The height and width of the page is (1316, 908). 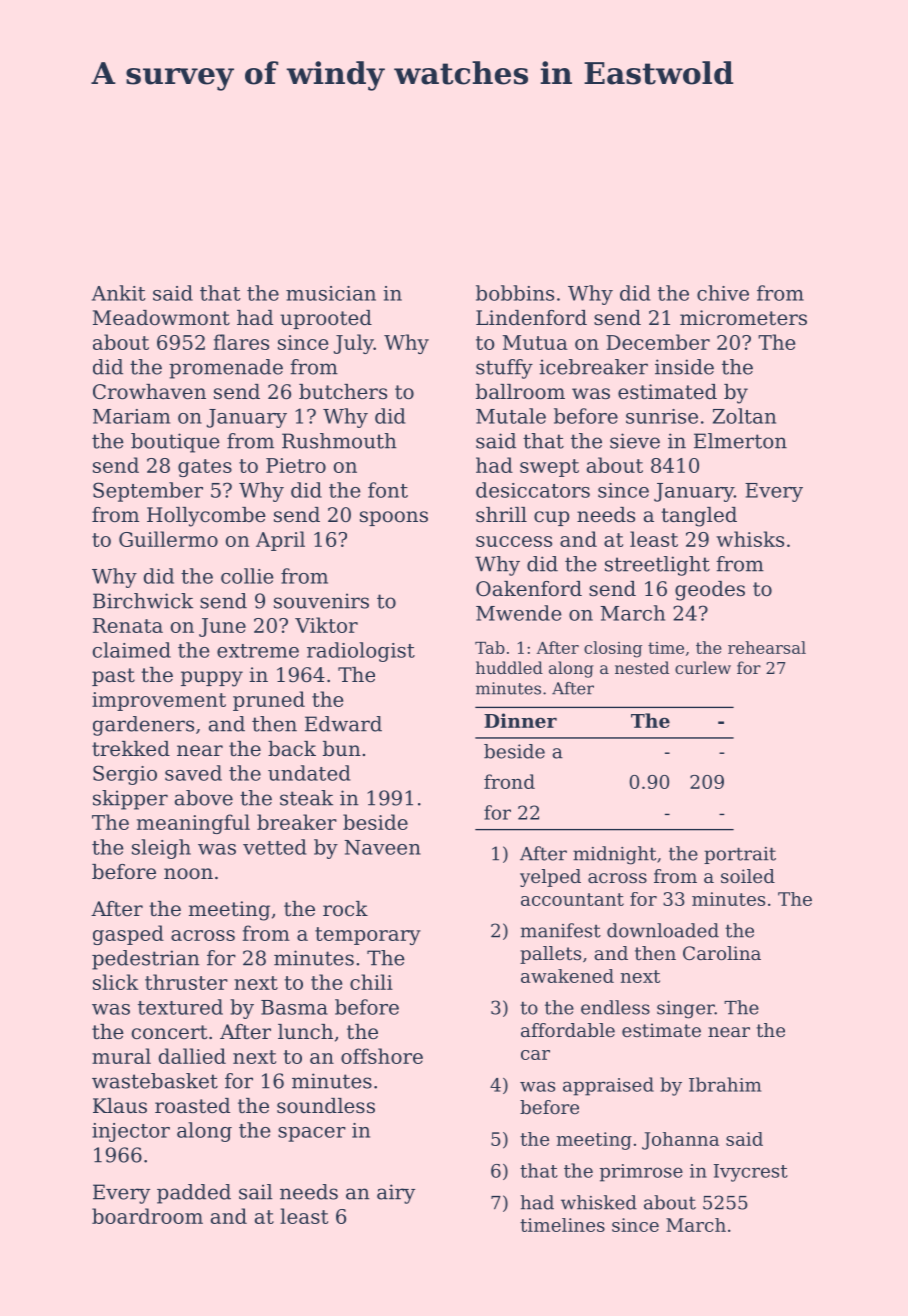 What do you see at coordinates (657, 566) in the page?
I see `streetlight` at bounding box center [657, 566].
